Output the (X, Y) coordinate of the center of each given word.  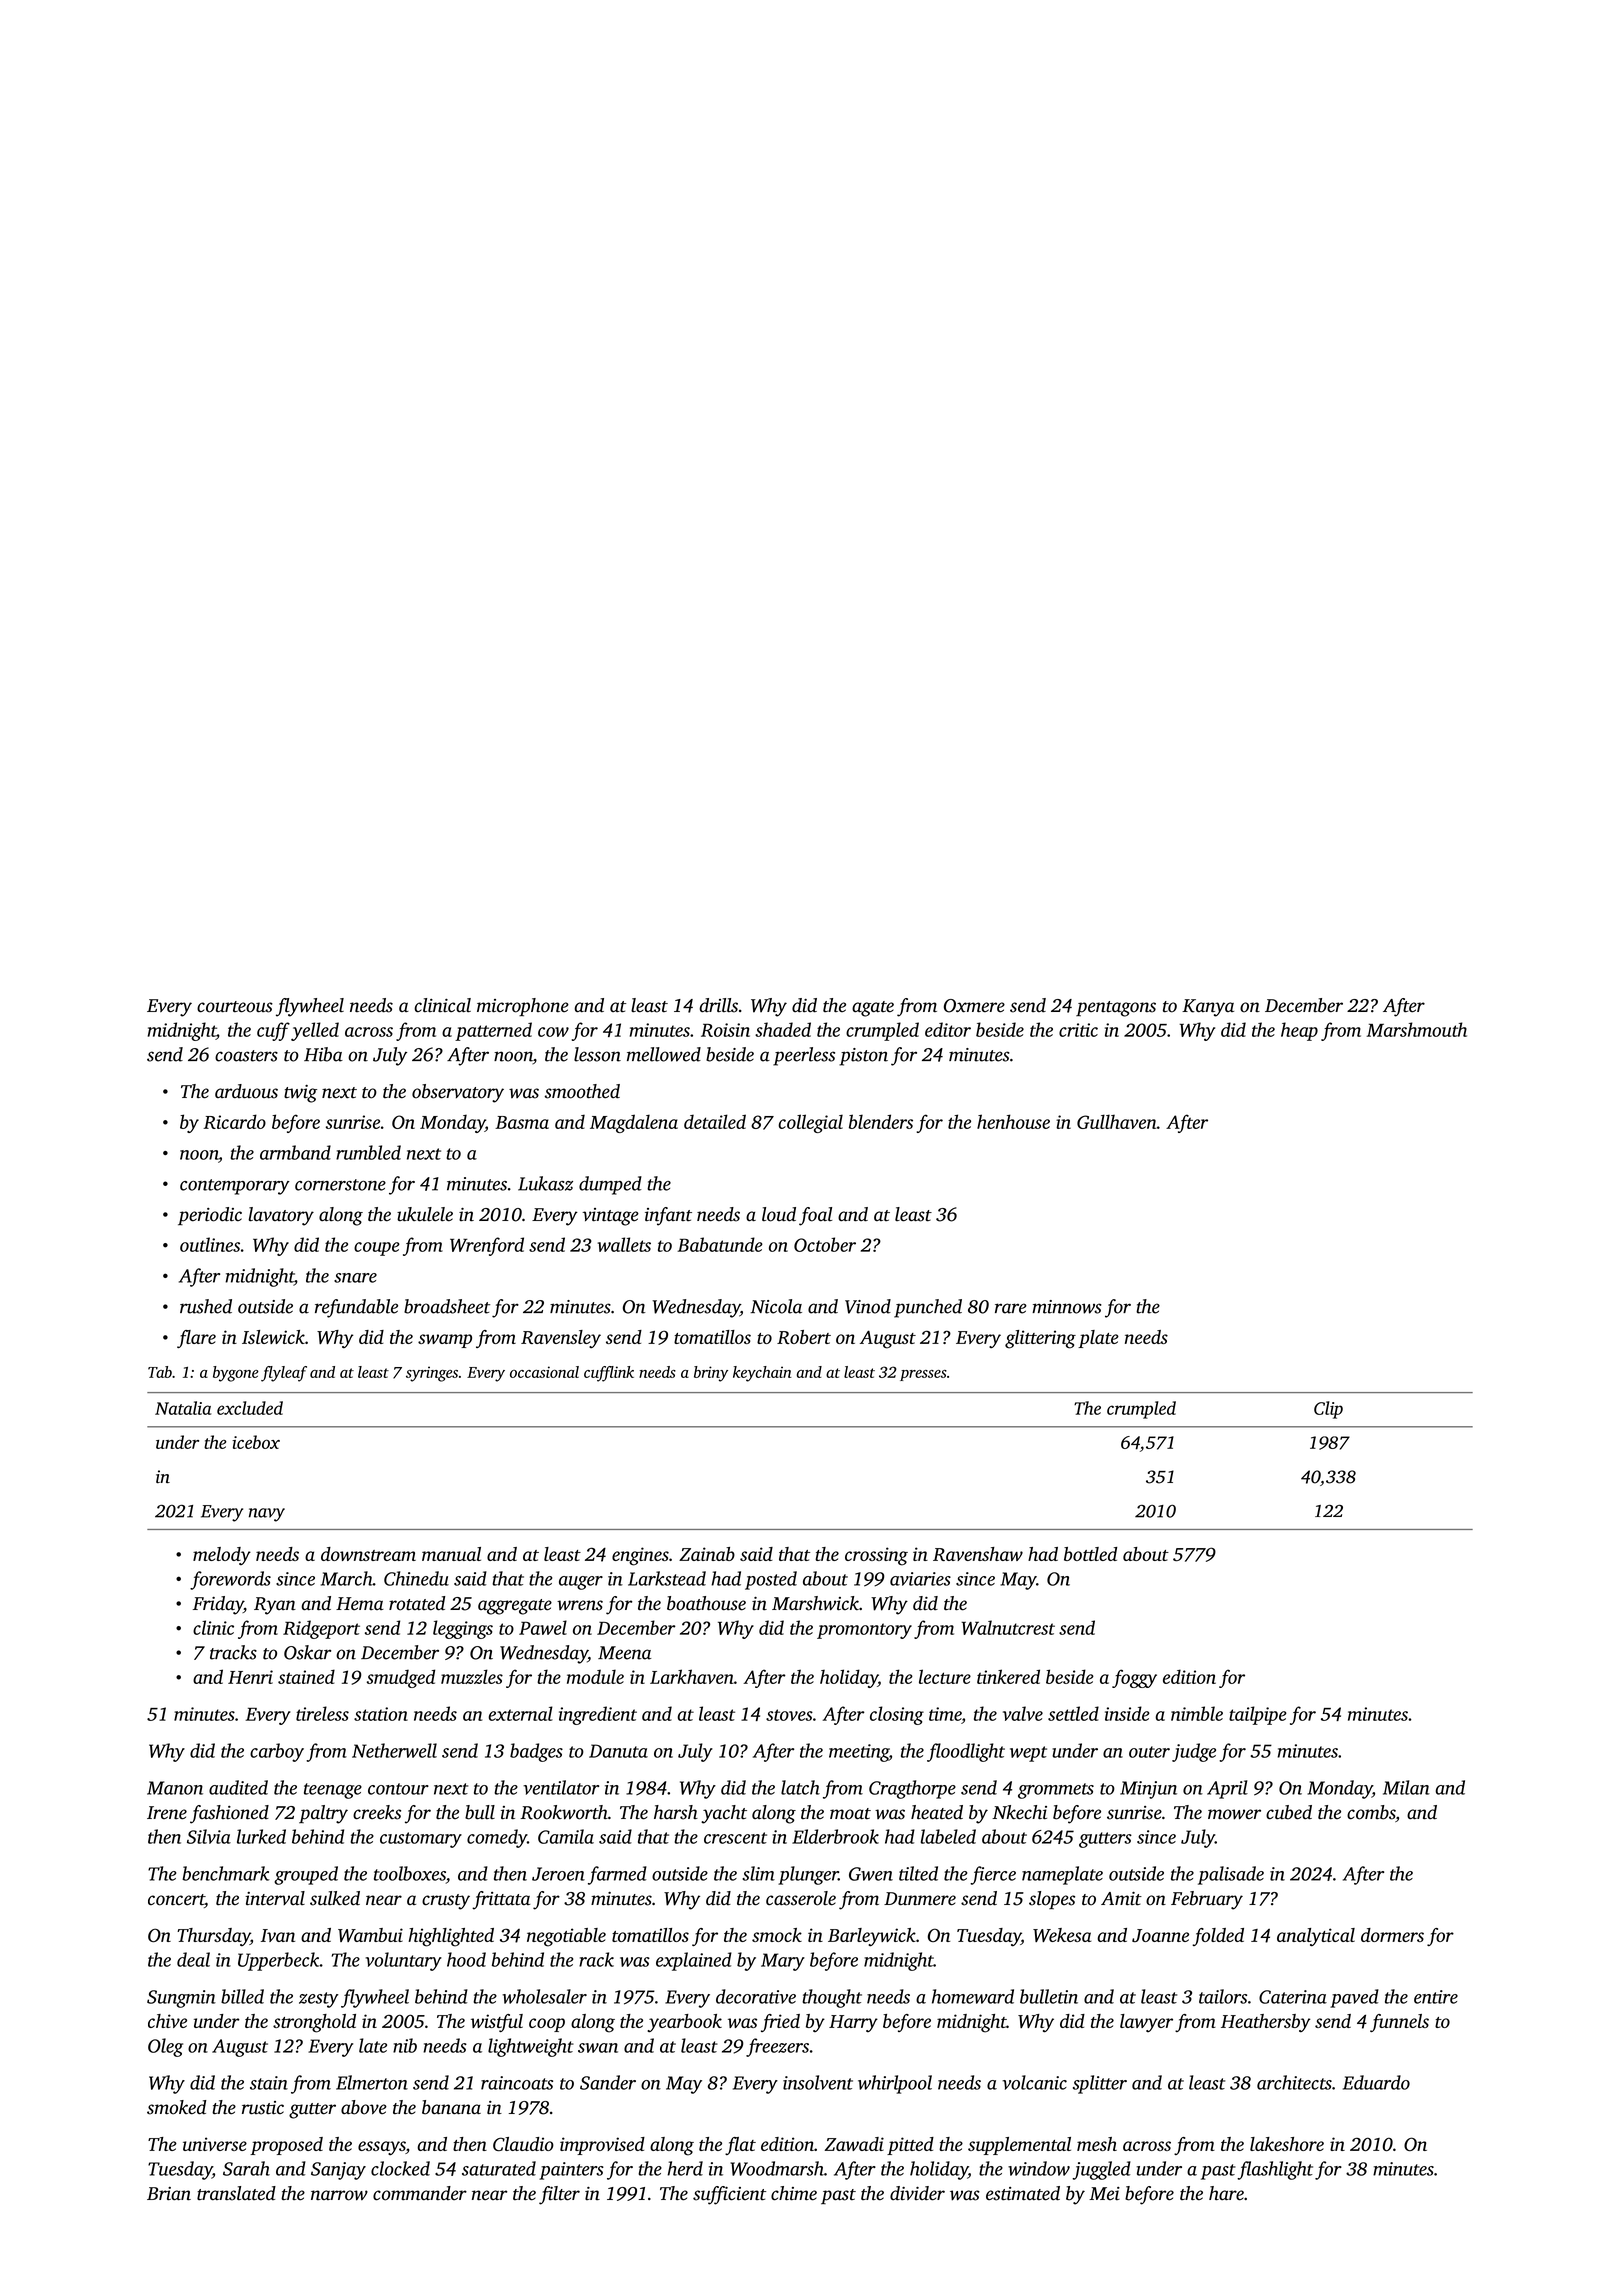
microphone (523, 1007)
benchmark (226, 1873)
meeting (859, 1753)
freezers (777, 2047)
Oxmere (974, 1006)
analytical (1316, 1937)
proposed (286, 2146)
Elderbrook (835, 1836)
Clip (1328, 1410)
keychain (762, 1374)
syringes (432, 1374)
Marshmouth (1417, 1029)
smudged (401, 1678)
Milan (1406, 1787)
